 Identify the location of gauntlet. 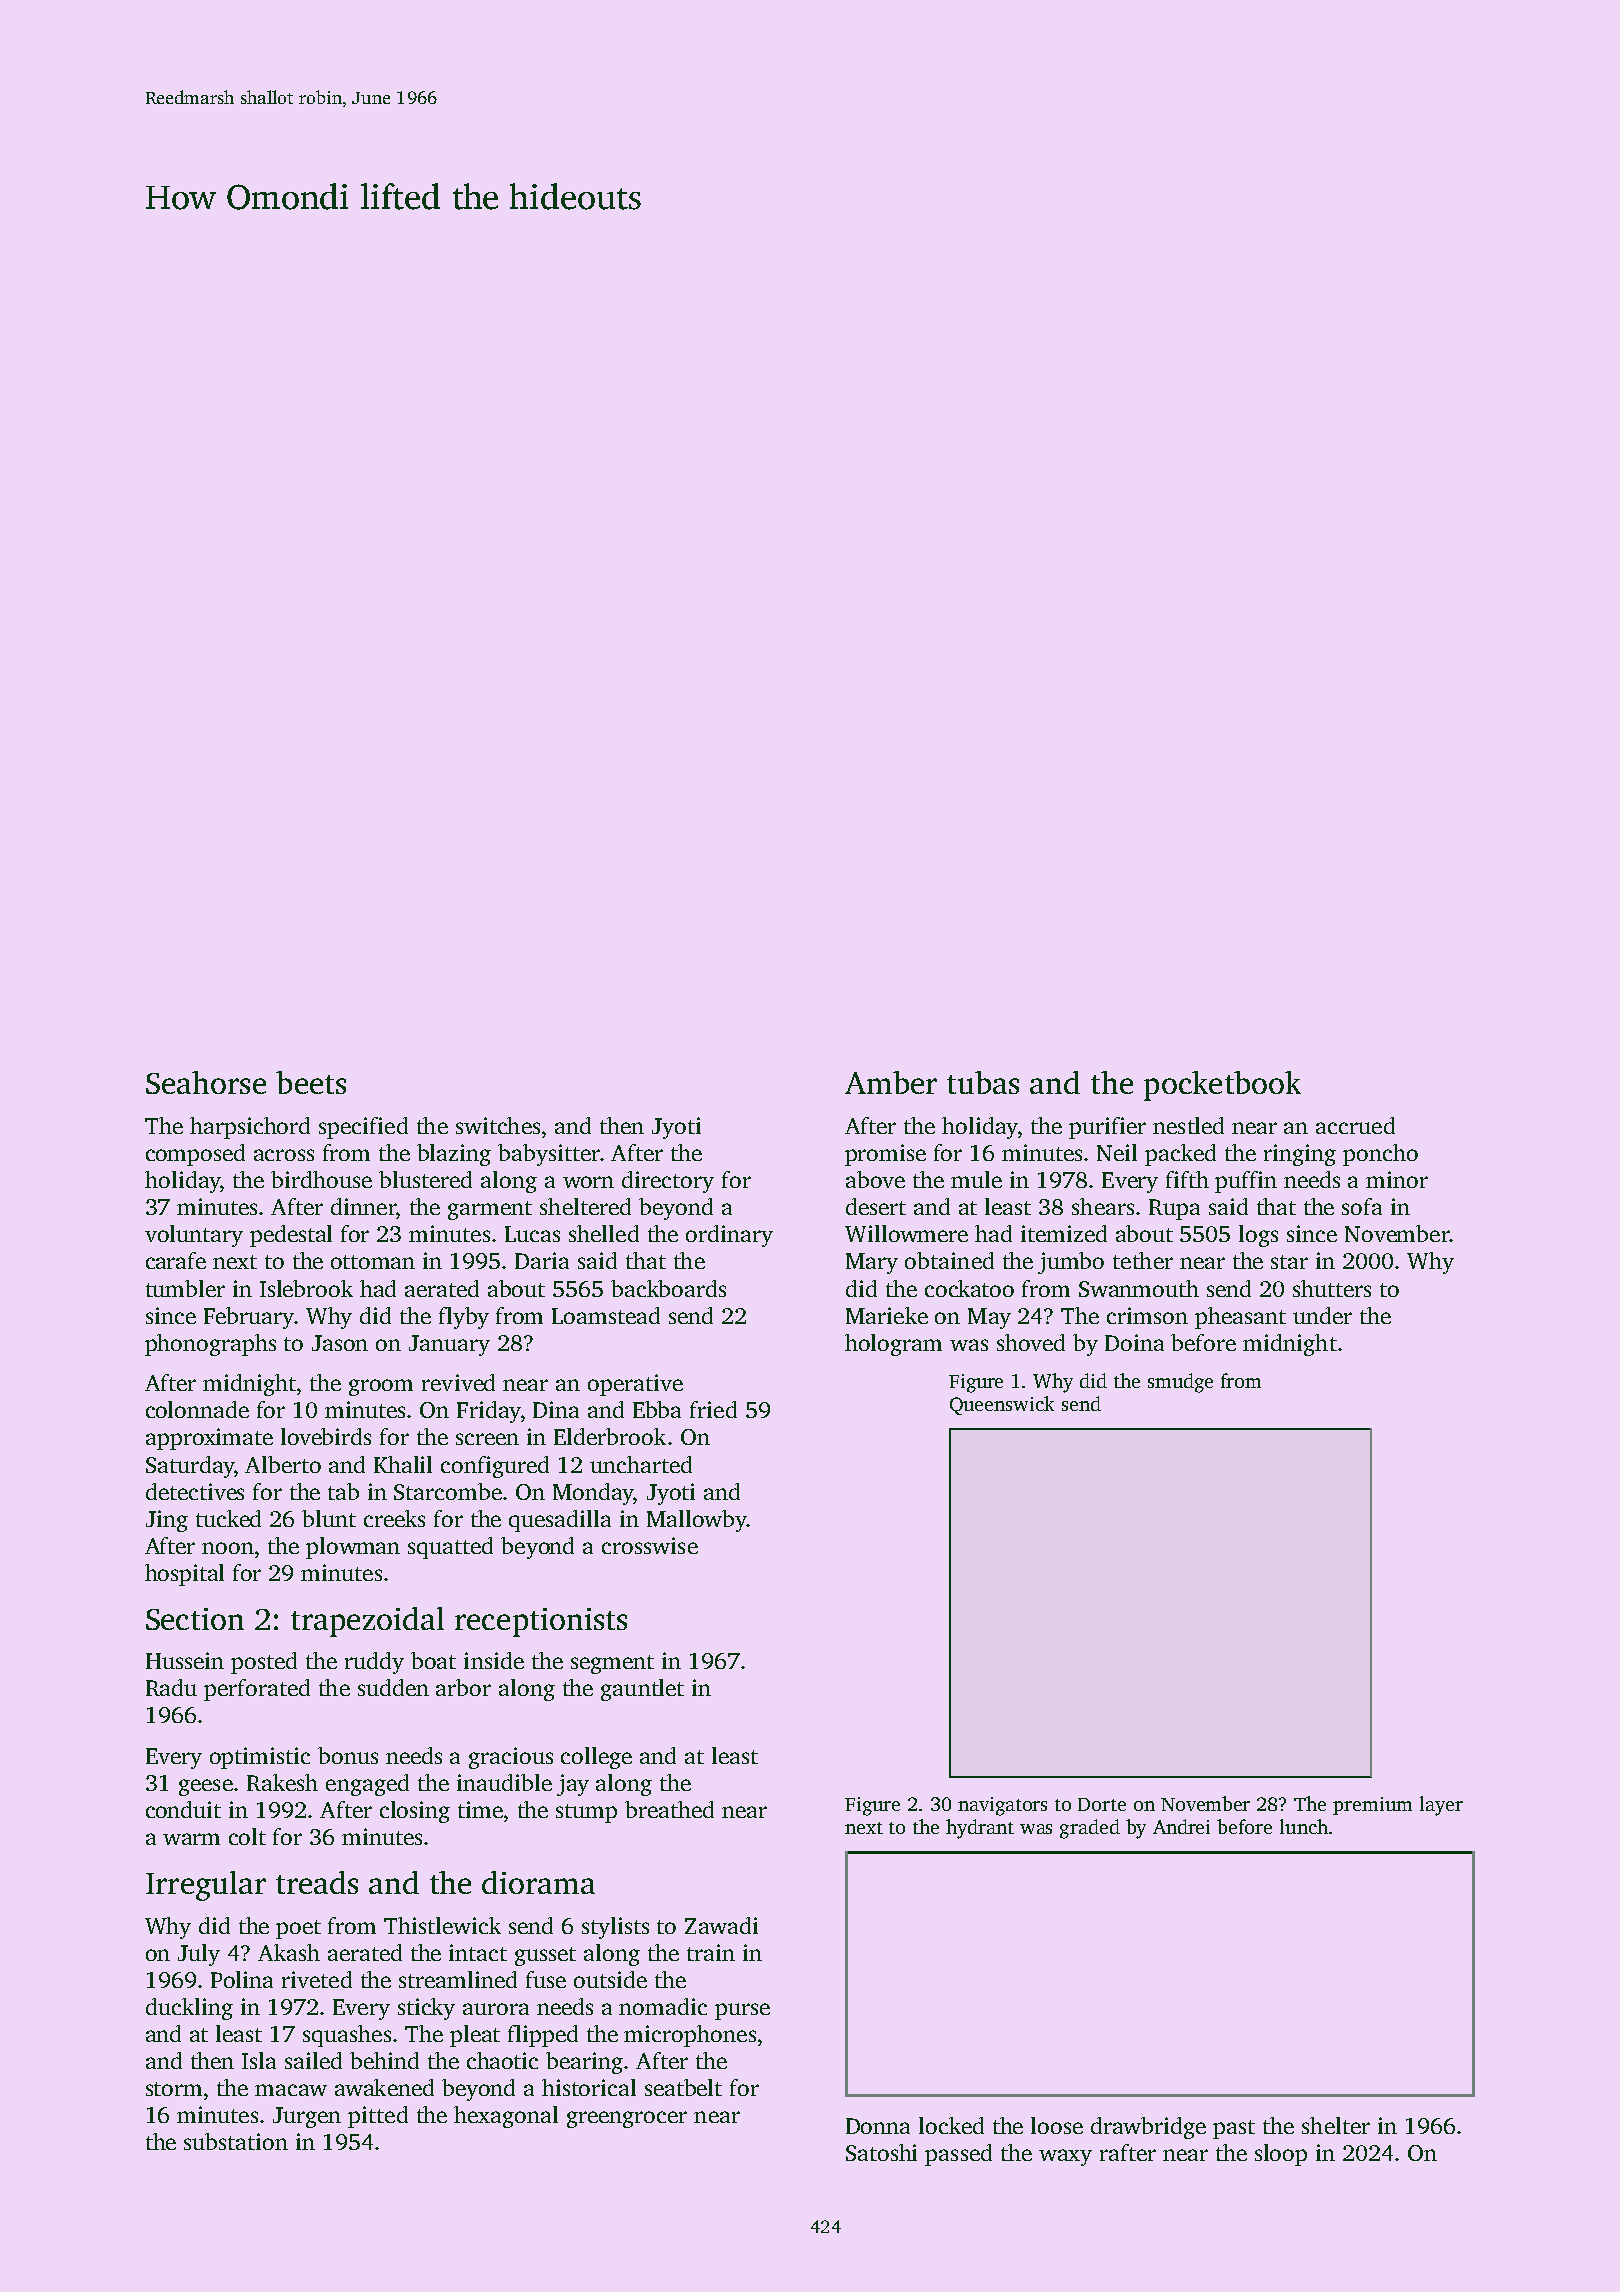
(642, 1690).
